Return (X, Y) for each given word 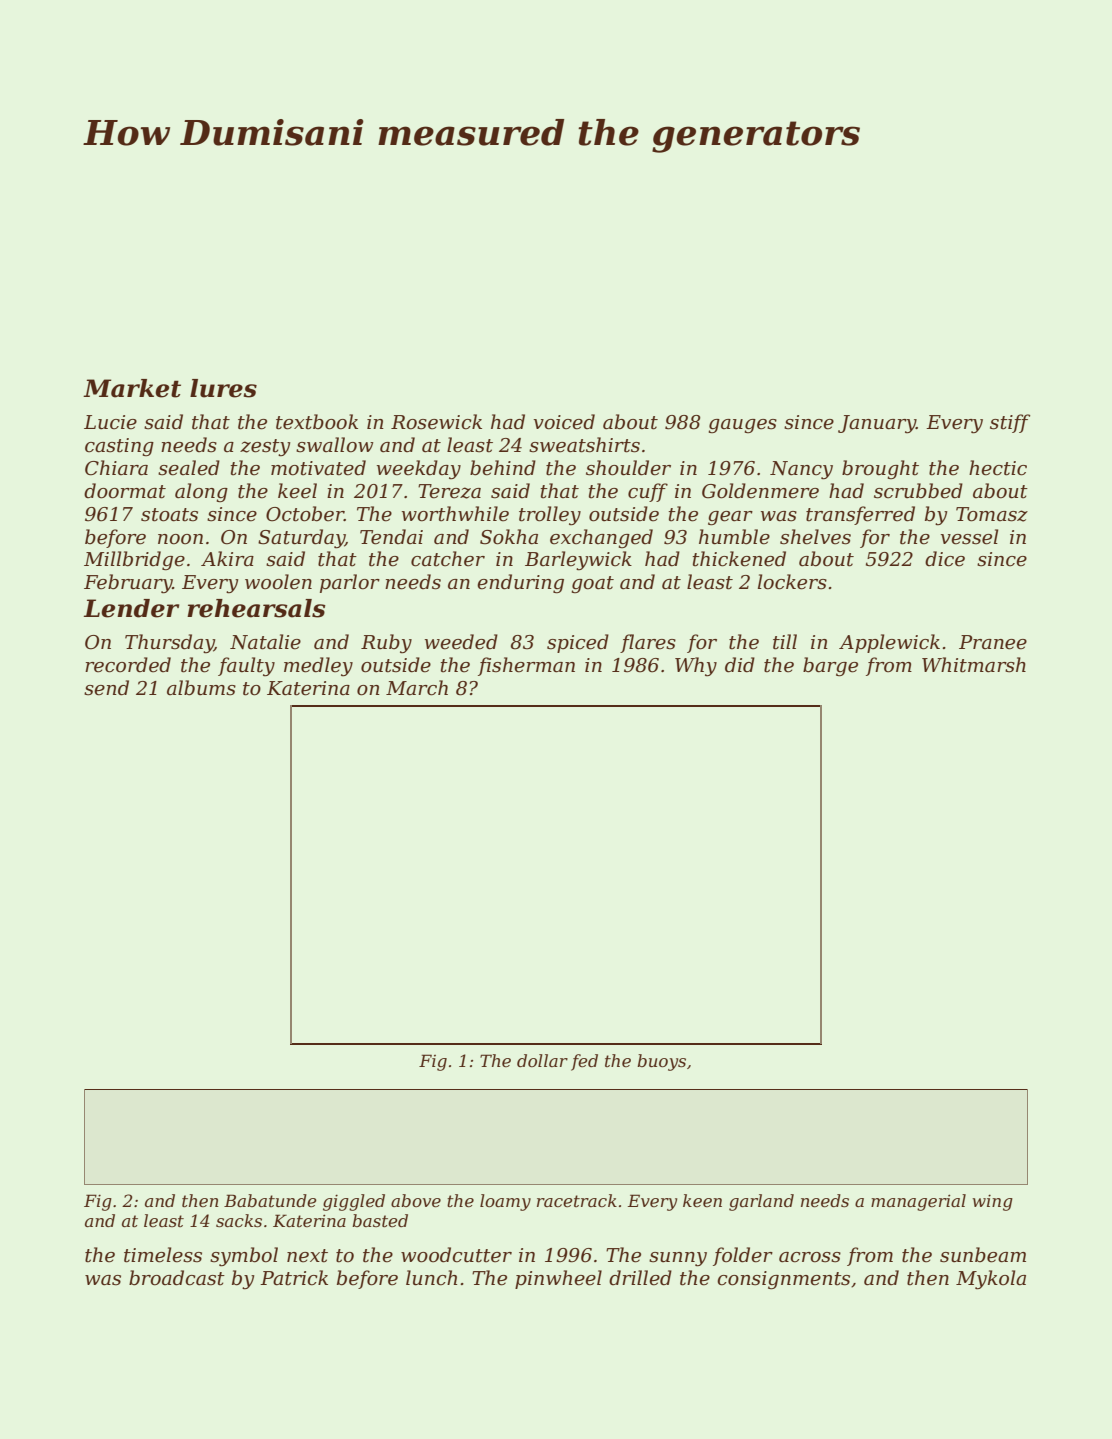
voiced (564, 422)
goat (593, 584)
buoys (661, 1062)
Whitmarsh (974, 665)
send (106, 688)
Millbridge (134, 560)
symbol (244, 1257)
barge (830, 666)
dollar (542, 1060)
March (417, 688)
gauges (743, 426)
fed (584, 1062)
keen (702, 1200)
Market (132, 388)
